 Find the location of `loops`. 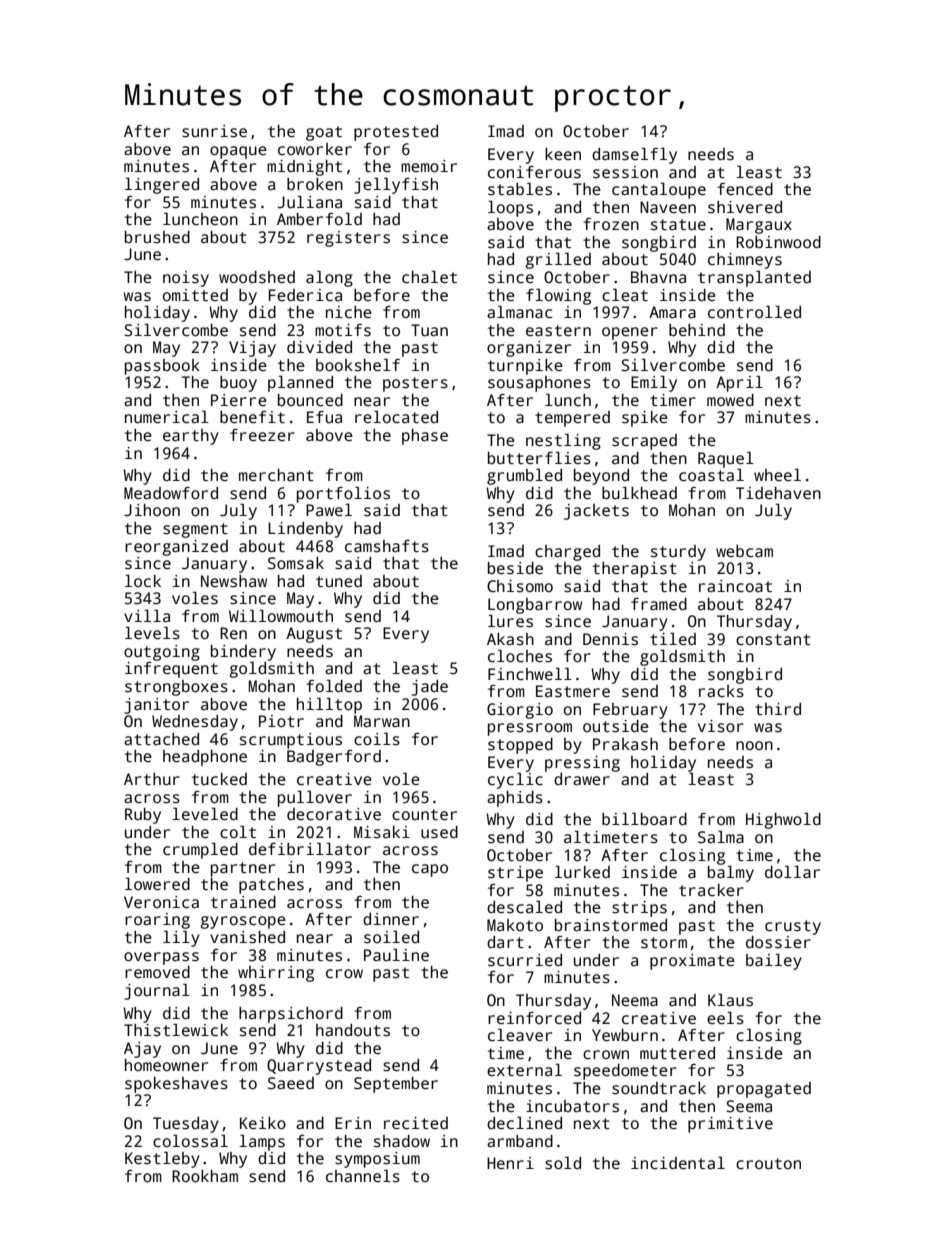

loops is located at coordinates (510, 208).
